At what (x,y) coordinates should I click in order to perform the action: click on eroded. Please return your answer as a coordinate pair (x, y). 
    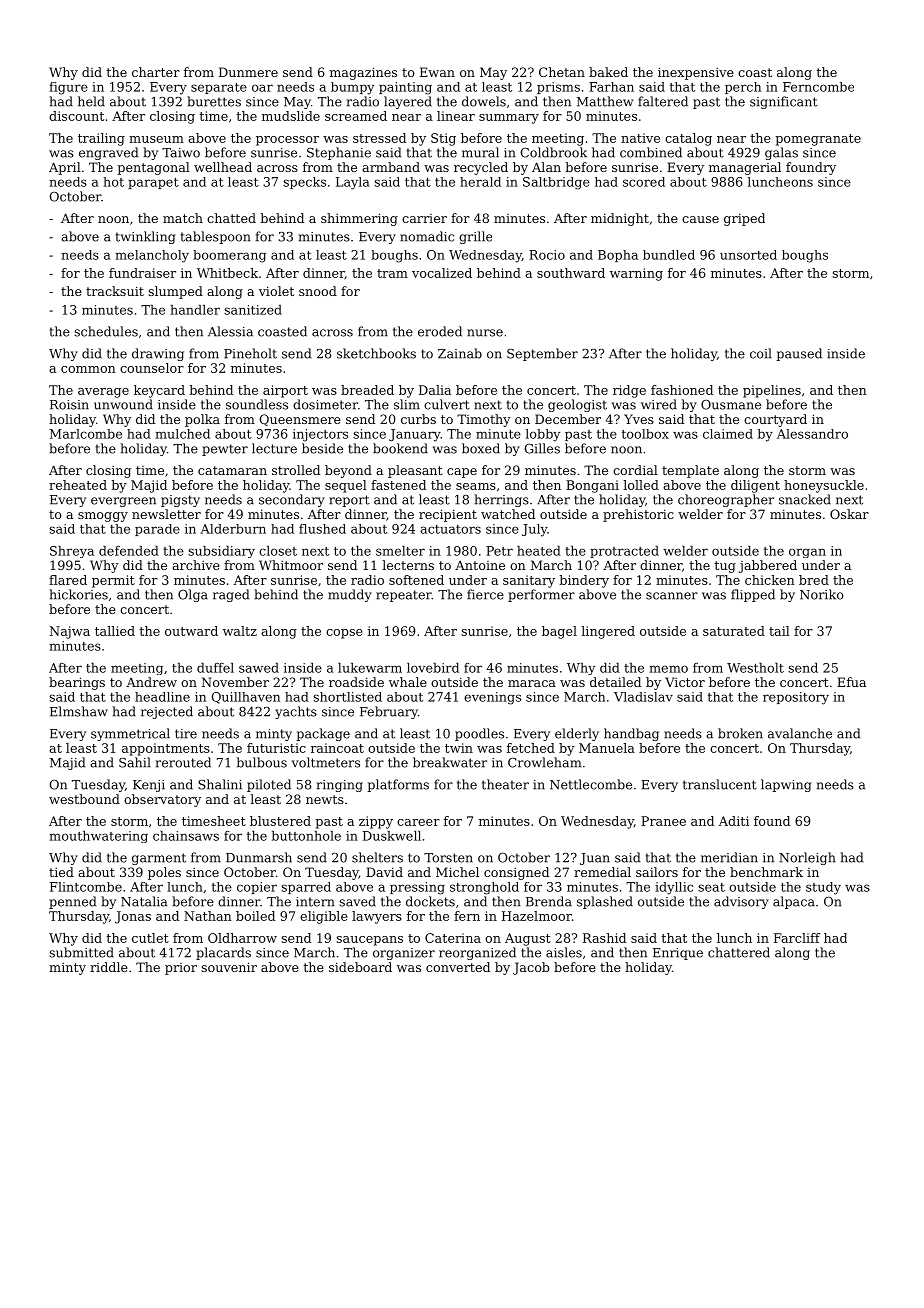
    Looking at the image, I should click on (440, 331).
